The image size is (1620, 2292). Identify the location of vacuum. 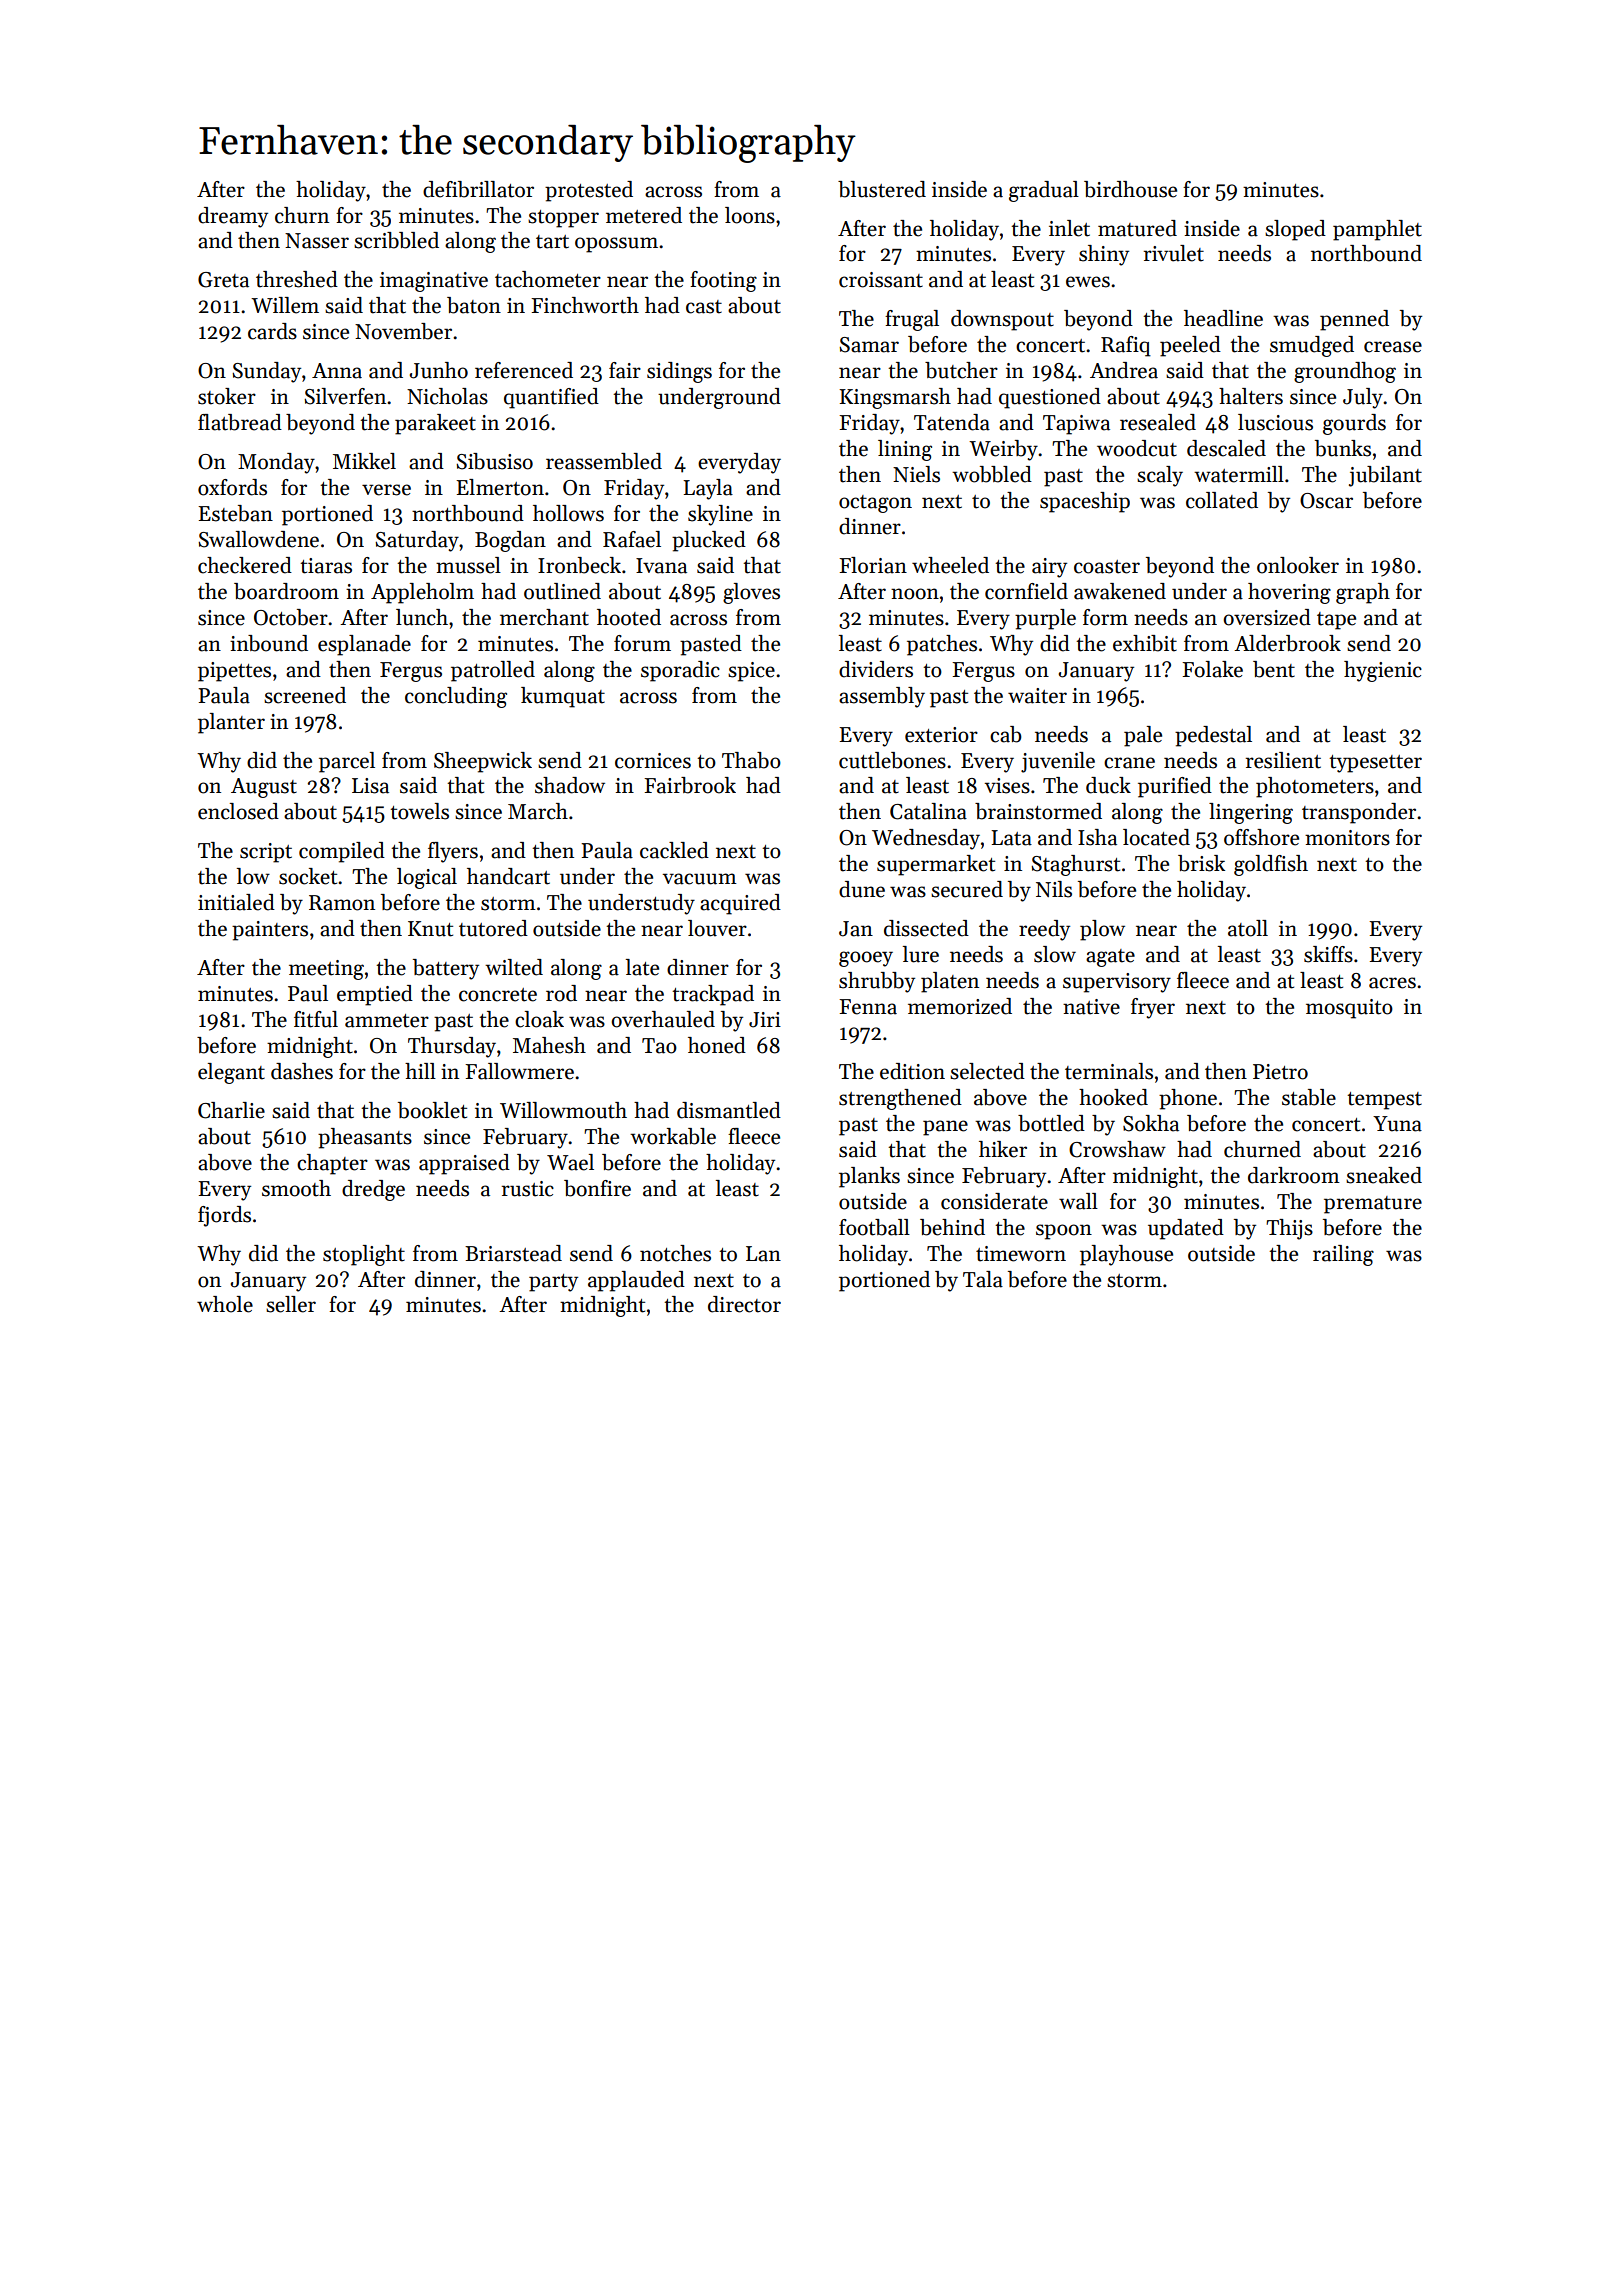
(700, 879).
